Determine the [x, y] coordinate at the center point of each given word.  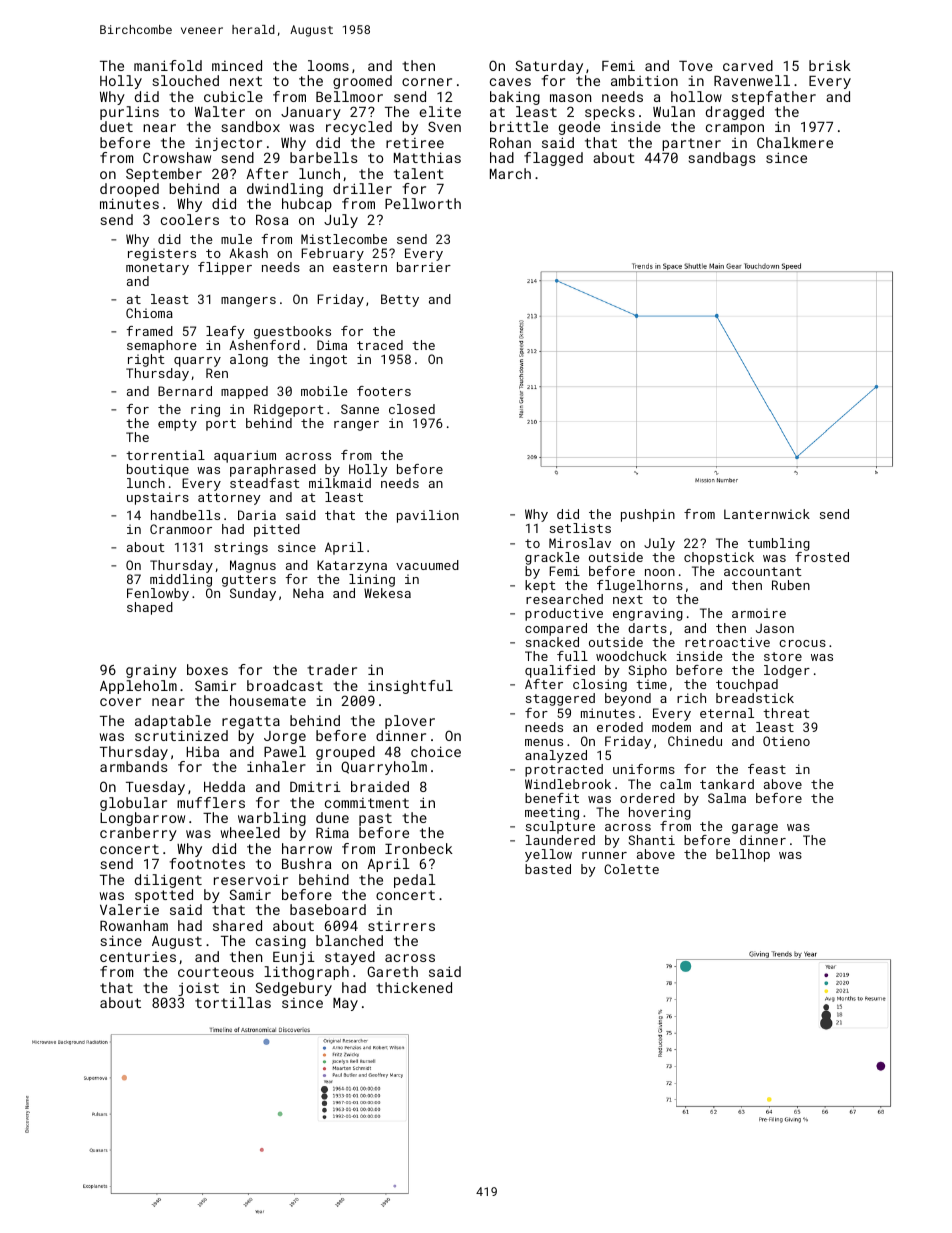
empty [177, 425]
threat [786, 713]
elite [440, 111]
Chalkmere [795, 142]
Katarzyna [352, 566]
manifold [168, 65]
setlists [580, 528]
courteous [216, 972]
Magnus [253, 566]
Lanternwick [767, 514]
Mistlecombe [344, 239]
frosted [822, 557]
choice [436, 751]
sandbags [721, 159]
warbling [272, 819]
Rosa [272, 220]
